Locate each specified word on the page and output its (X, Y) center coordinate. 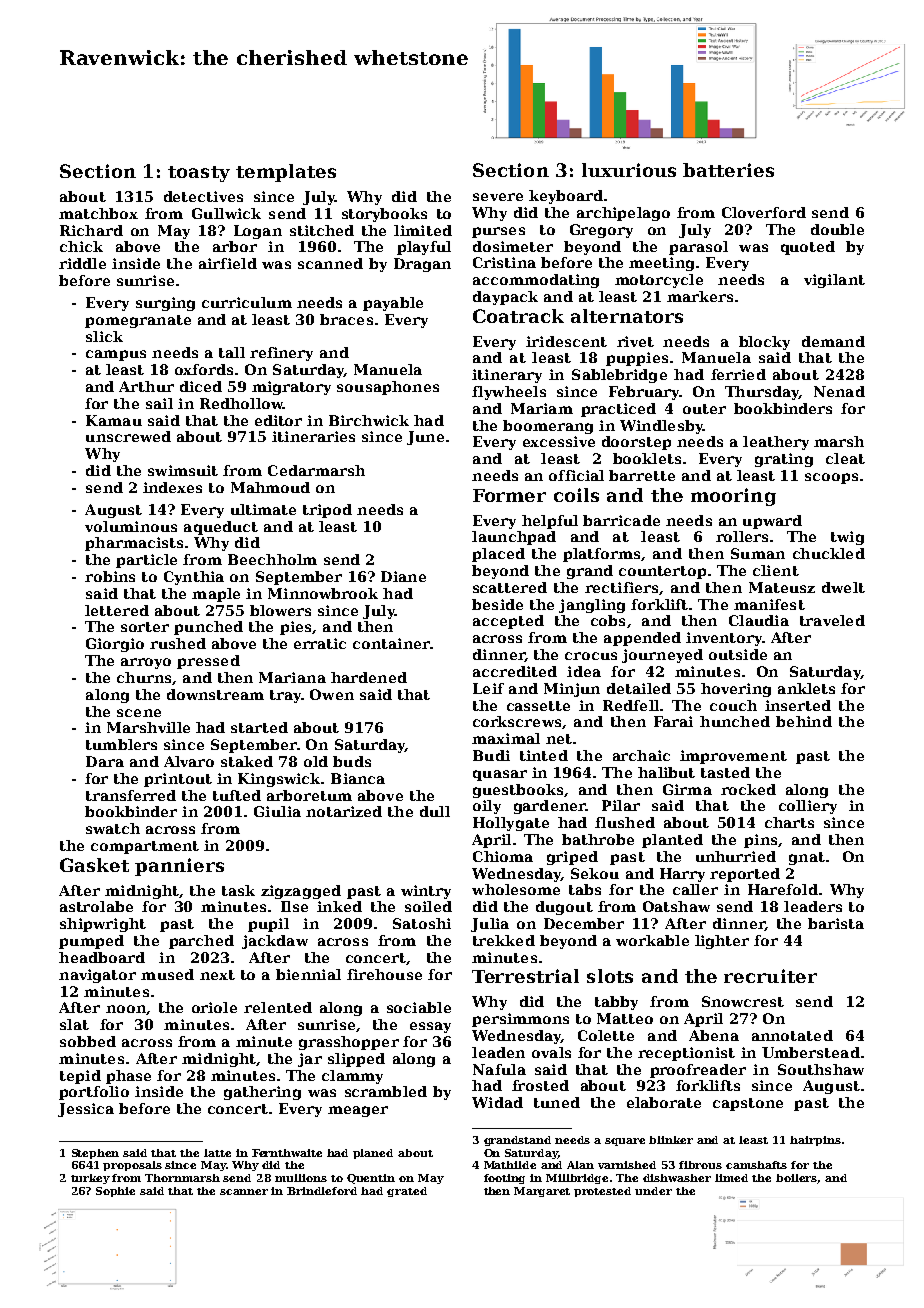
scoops (831, 478)
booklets (647, 458)
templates (286, 173)
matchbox (98, 213)
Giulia (277, 811)
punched (208, 628)
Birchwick (369, 420)
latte (217, 1153)
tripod (327, 511)
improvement (733, 757)
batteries (728, 170)
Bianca (358, 778)
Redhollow (241, 403)
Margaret (542, 1192)
